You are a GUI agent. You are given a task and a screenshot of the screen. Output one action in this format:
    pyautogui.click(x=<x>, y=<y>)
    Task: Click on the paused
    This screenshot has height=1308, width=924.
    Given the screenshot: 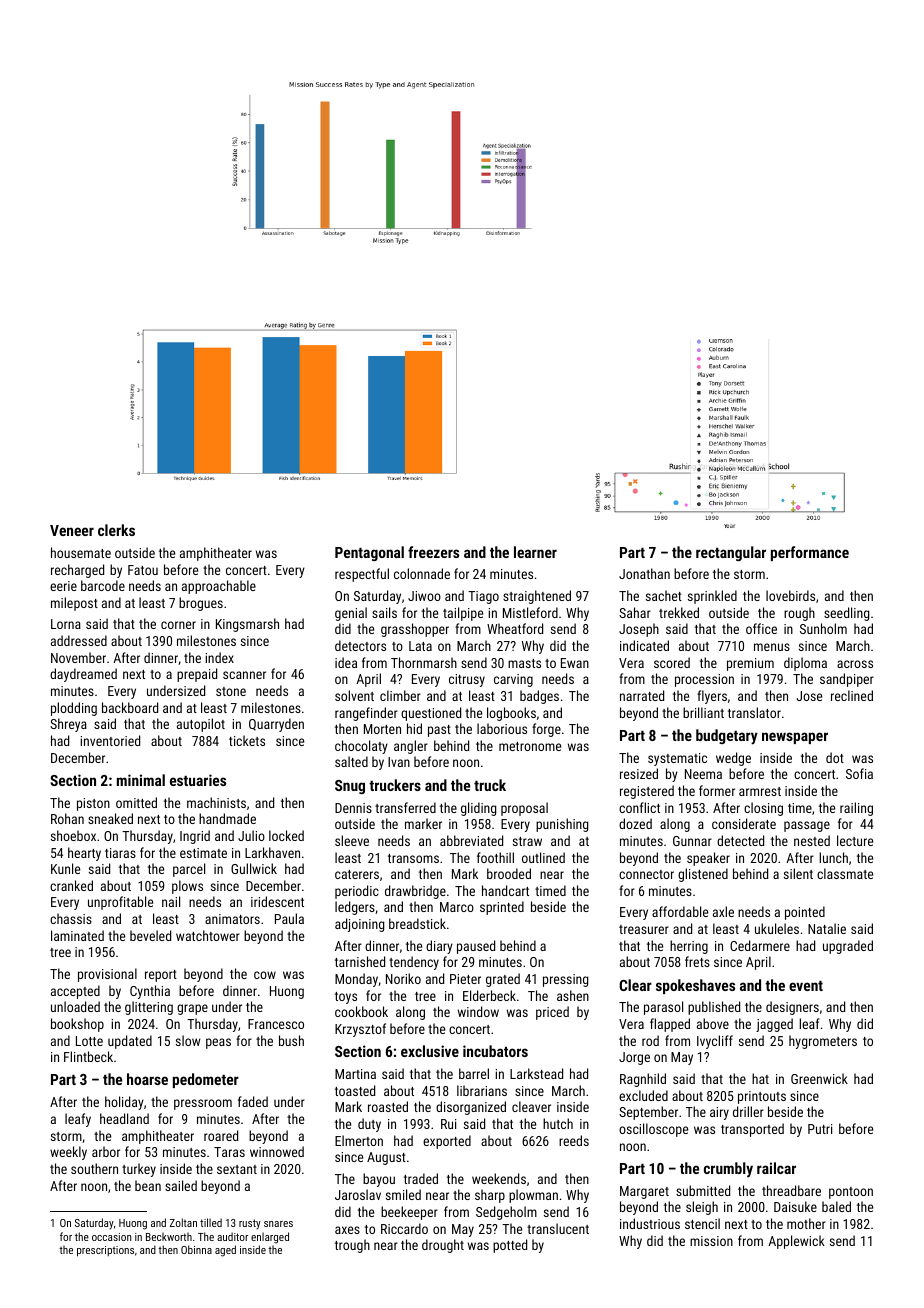 What is the action you would take?
    pyautogui.click(x=476, y=947)
